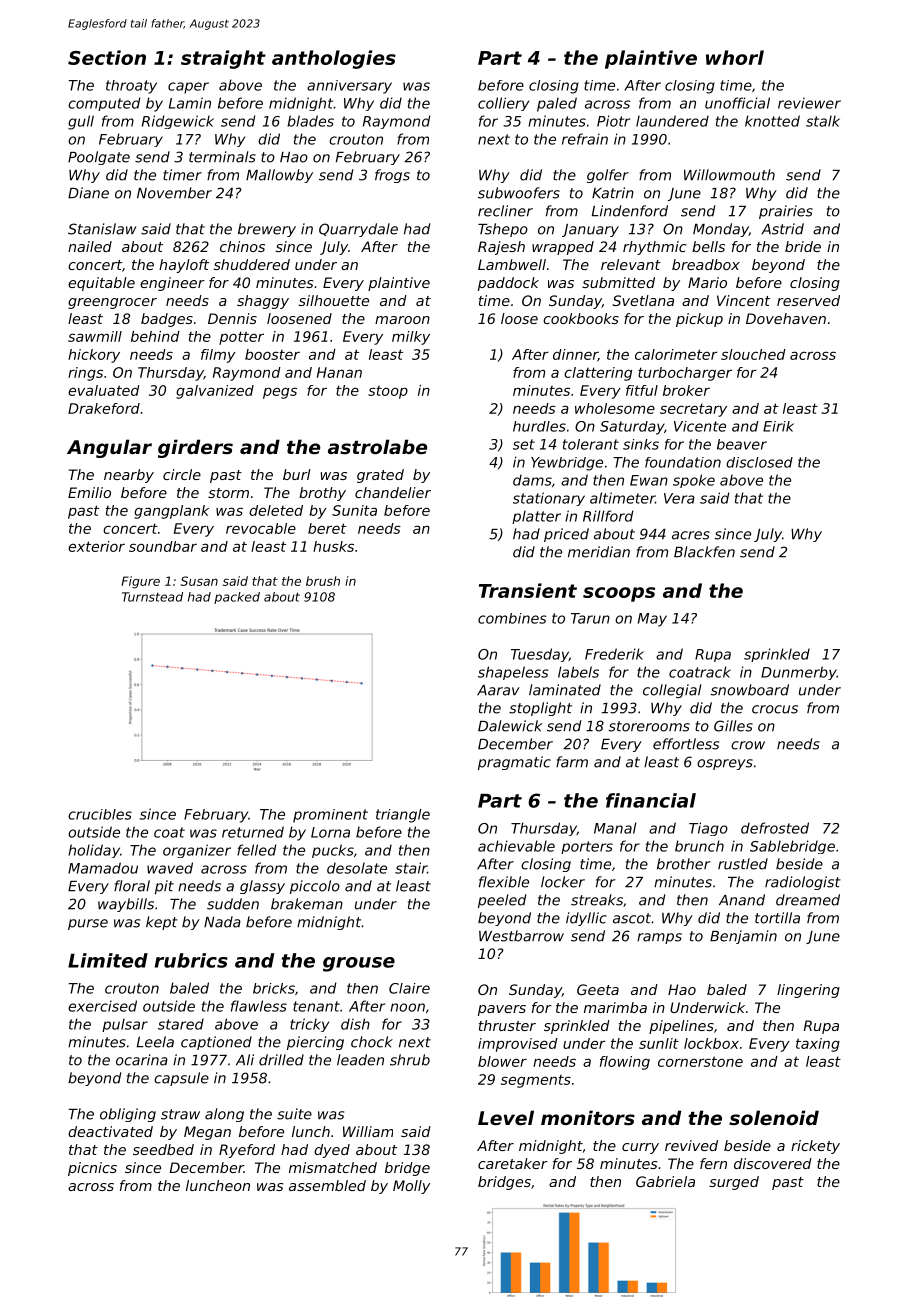 The image size is (908, 1316). Describe the element at coordinates (207, 1133) in the screenshot. I see `Megan` at that location.
